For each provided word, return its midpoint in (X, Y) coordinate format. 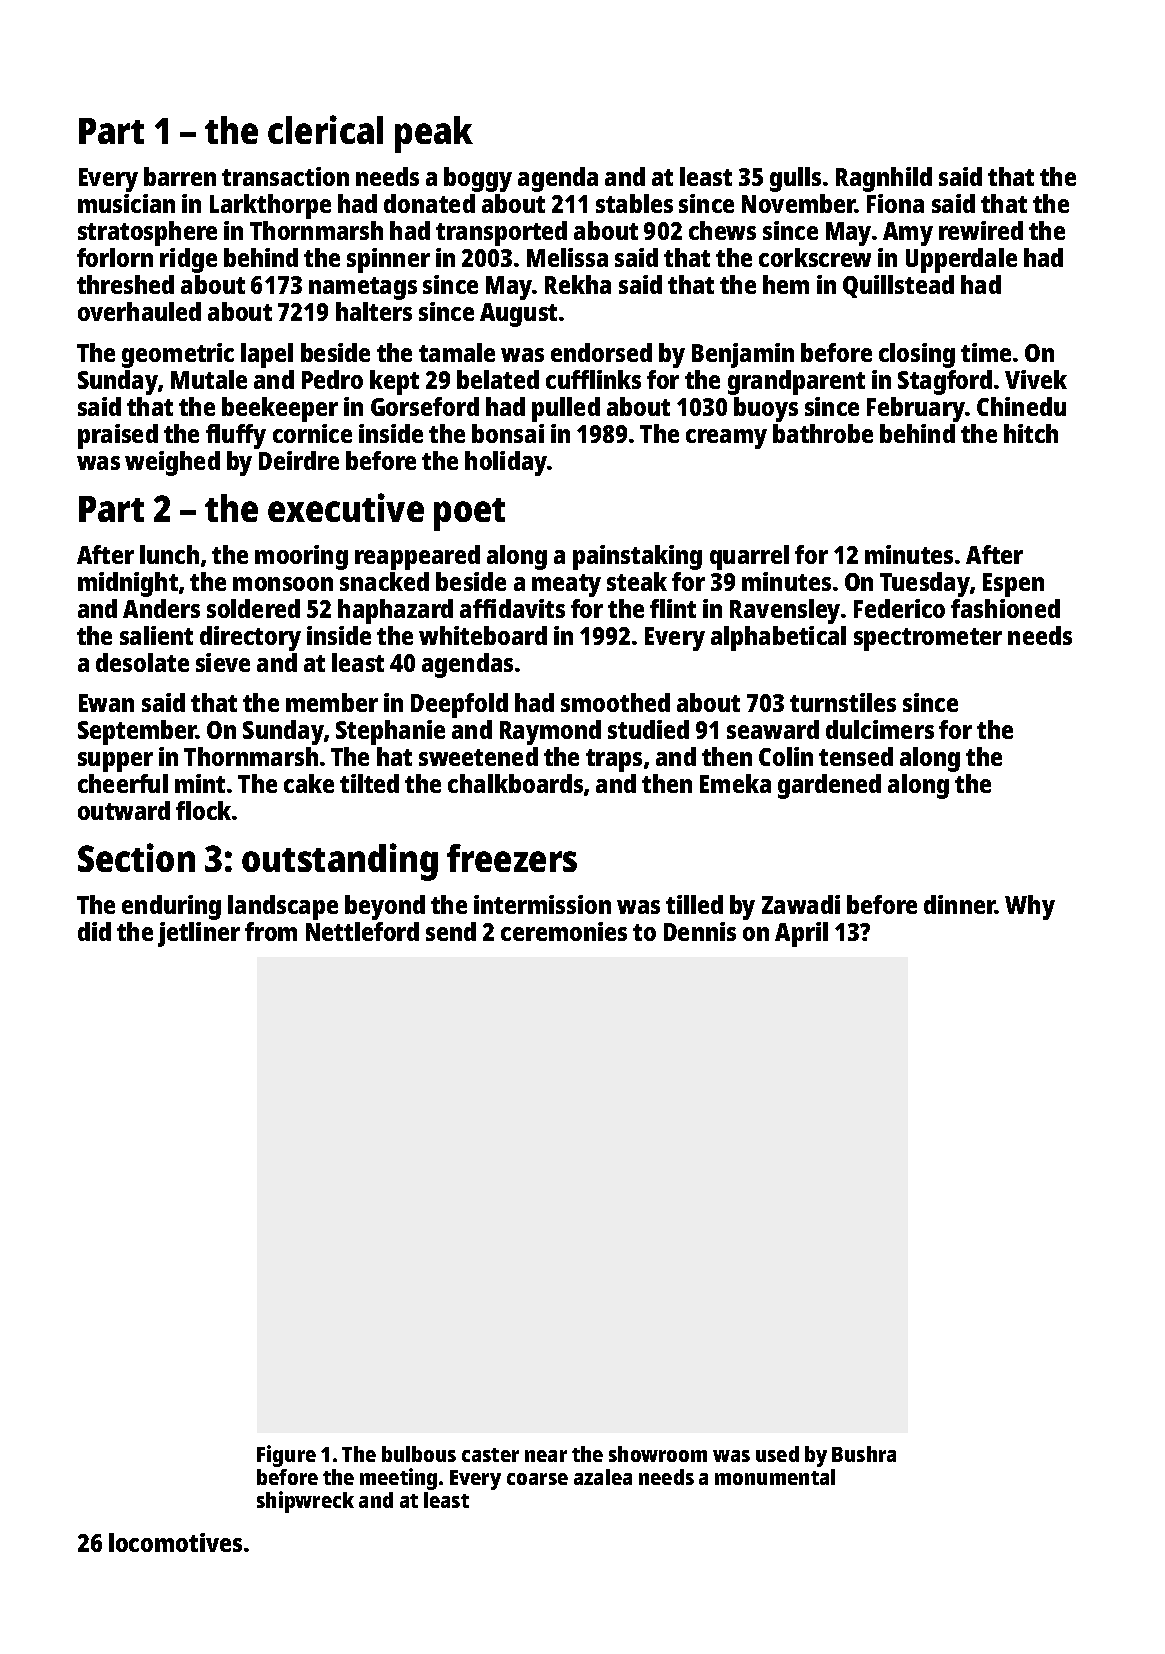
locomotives (175, 1542)
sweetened (478, 756)
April (801, 934)
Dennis (700, 931)
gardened (829, 786)
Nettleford (362, 931)
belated (498, 379)
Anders (161, 608)
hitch (1031, 433)
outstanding (340, 862)
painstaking (637, 557)
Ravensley (785, 611)
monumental (775, 1477)
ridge (188, 260)
